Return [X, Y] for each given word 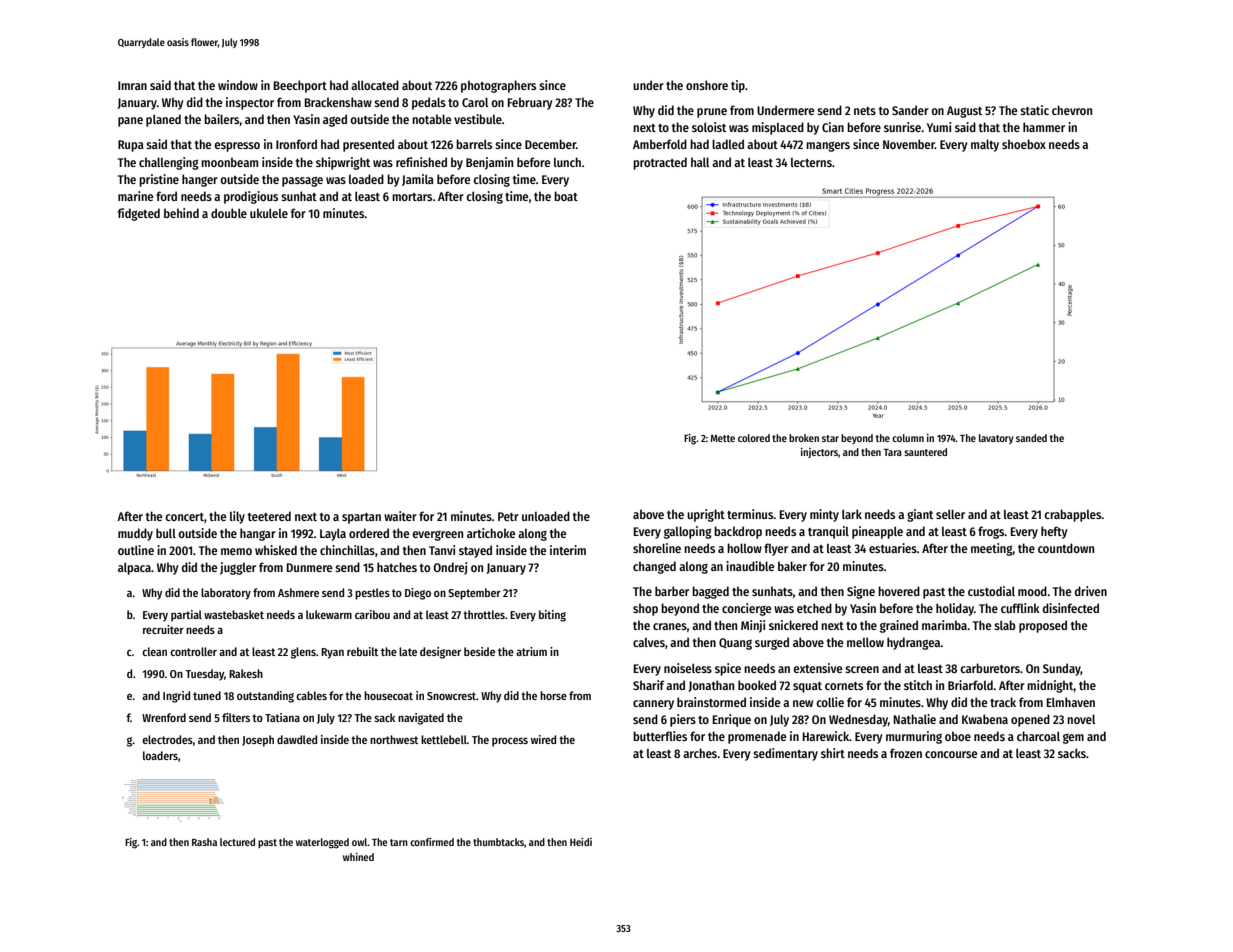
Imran [132, 85]
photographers [498, 86]
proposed [1043, 626]
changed [654, 567]
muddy [135, 534]
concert [184, 517]
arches [700, 753]
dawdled [297, 739]
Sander [910, 110]
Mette [722, 438]
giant [920, 515]
